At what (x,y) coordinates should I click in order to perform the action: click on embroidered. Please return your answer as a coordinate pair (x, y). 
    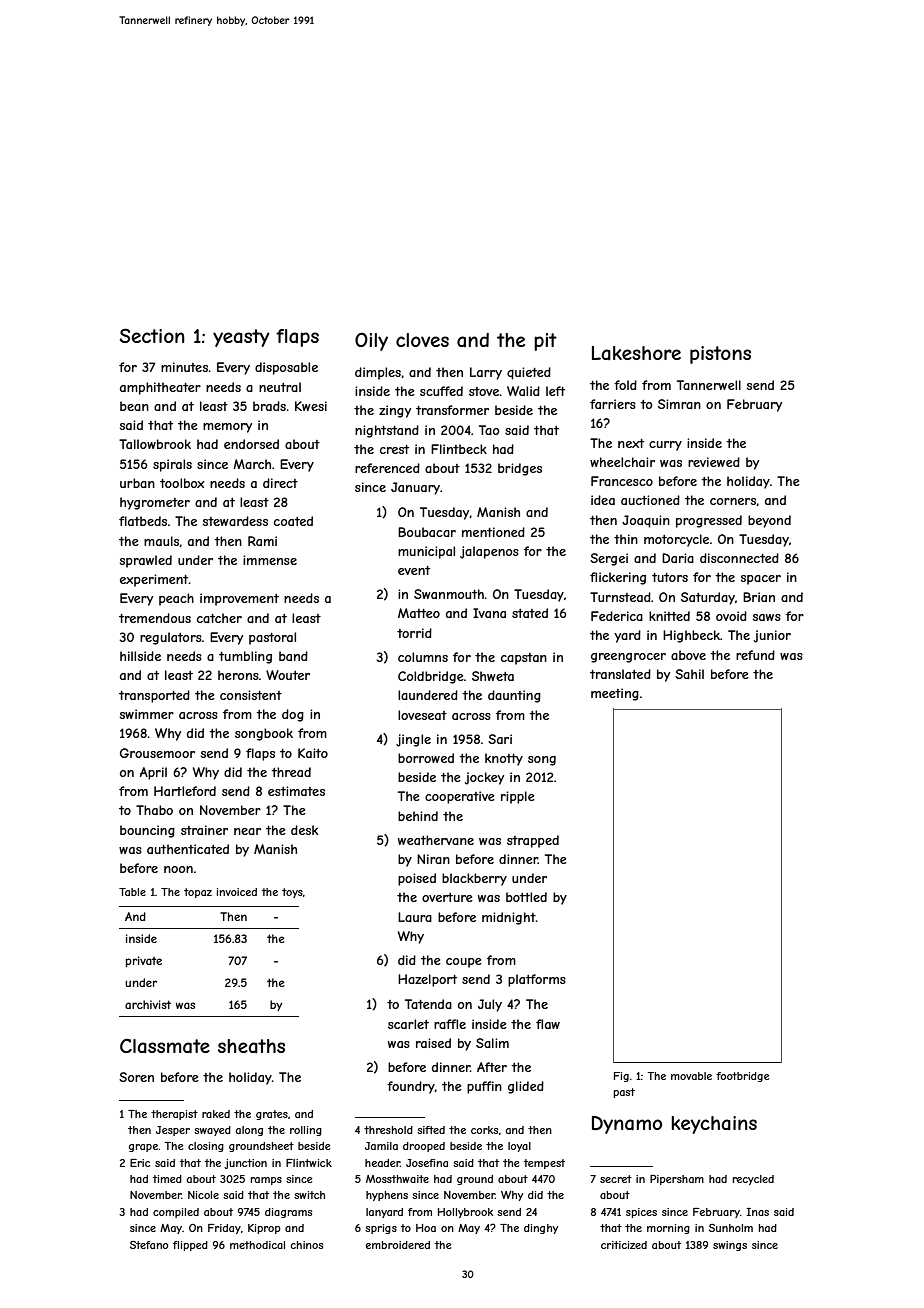
    Looking at the image, I should click on (398, 1245).
